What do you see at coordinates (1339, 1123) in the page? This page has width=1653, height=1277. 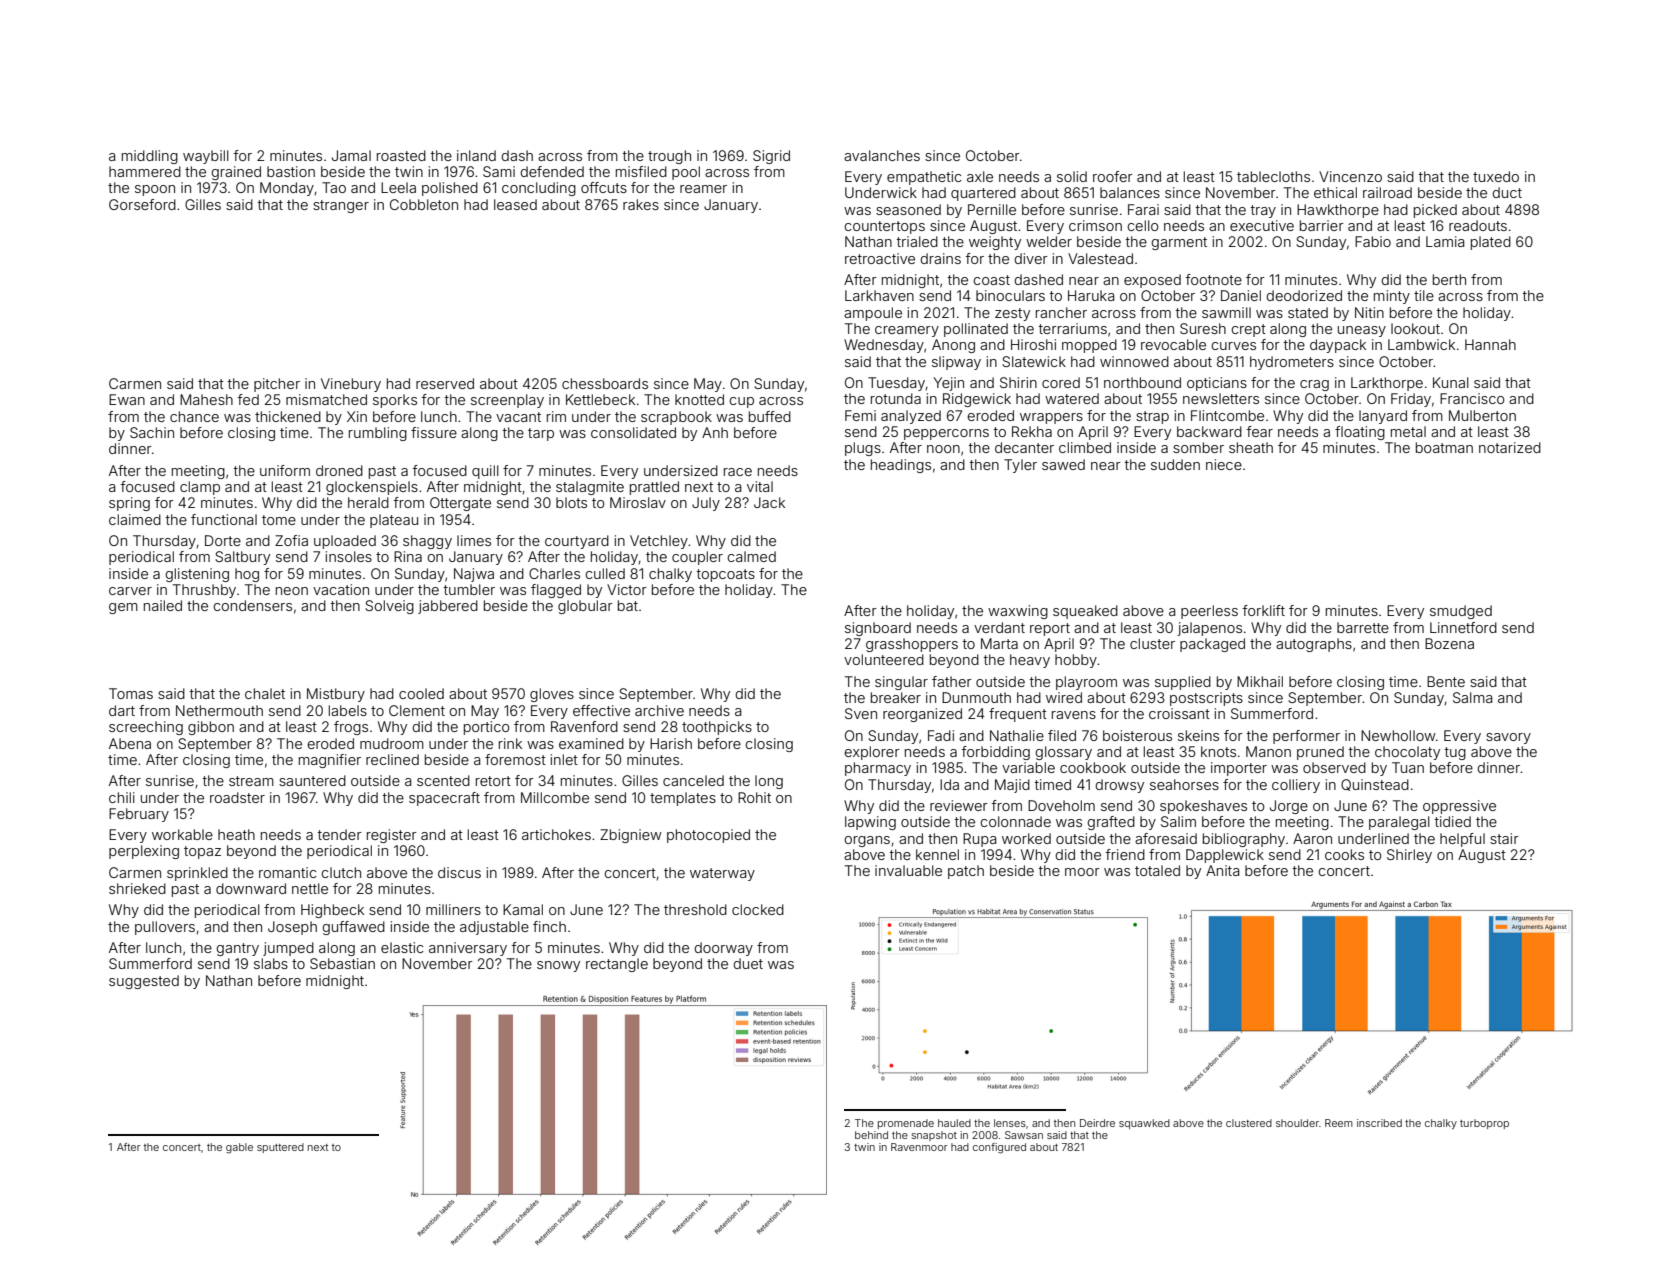 I see `Reem` at bounding box center [1339, 1123].
